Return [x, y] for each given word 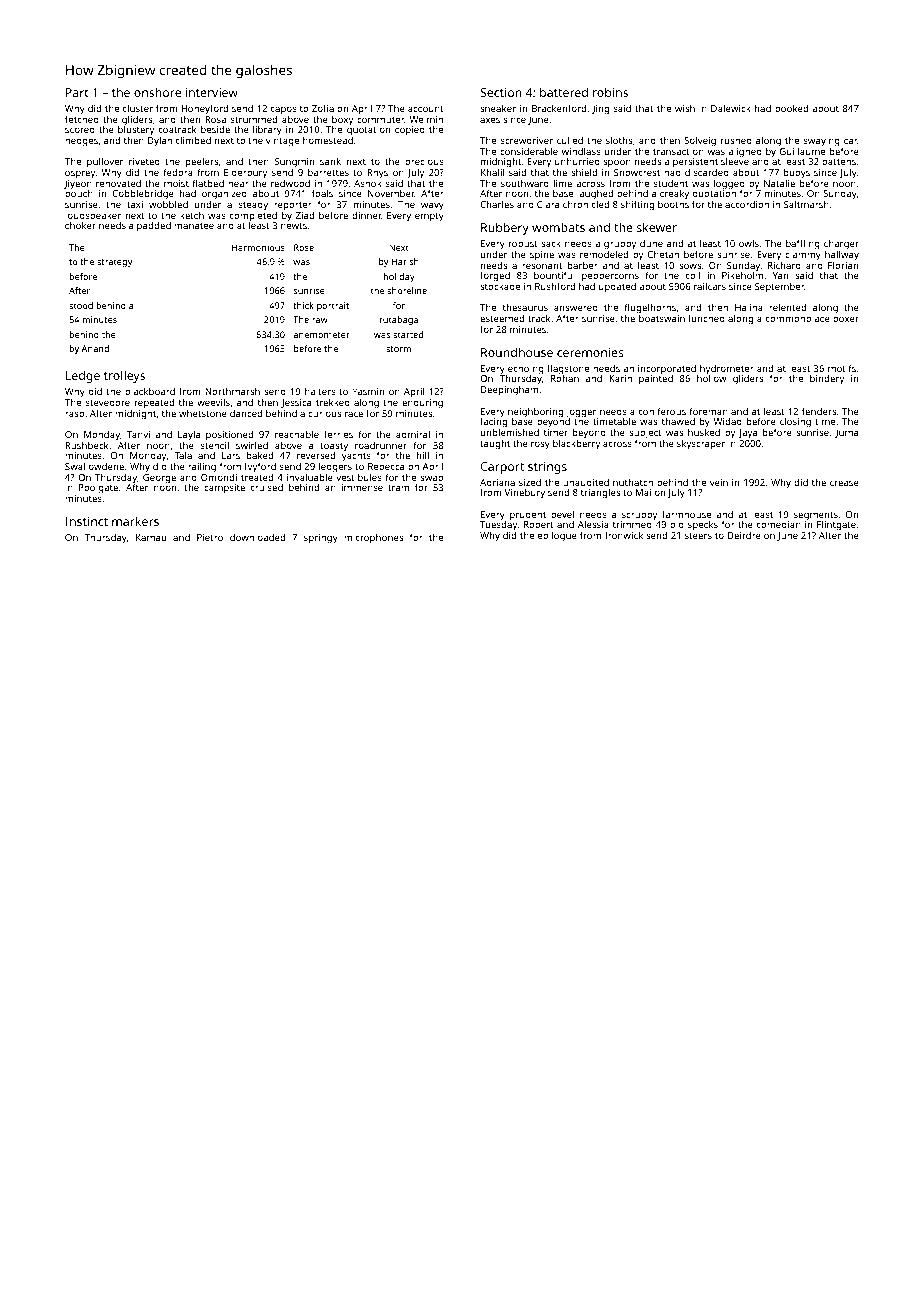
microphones [373, 538]
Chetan [663, 254]
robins [610, 92]
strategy [115, 263]
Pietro [210, 537]
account [426, 109]
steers [698, 536]
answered [576, 307]
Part [77, 92]
